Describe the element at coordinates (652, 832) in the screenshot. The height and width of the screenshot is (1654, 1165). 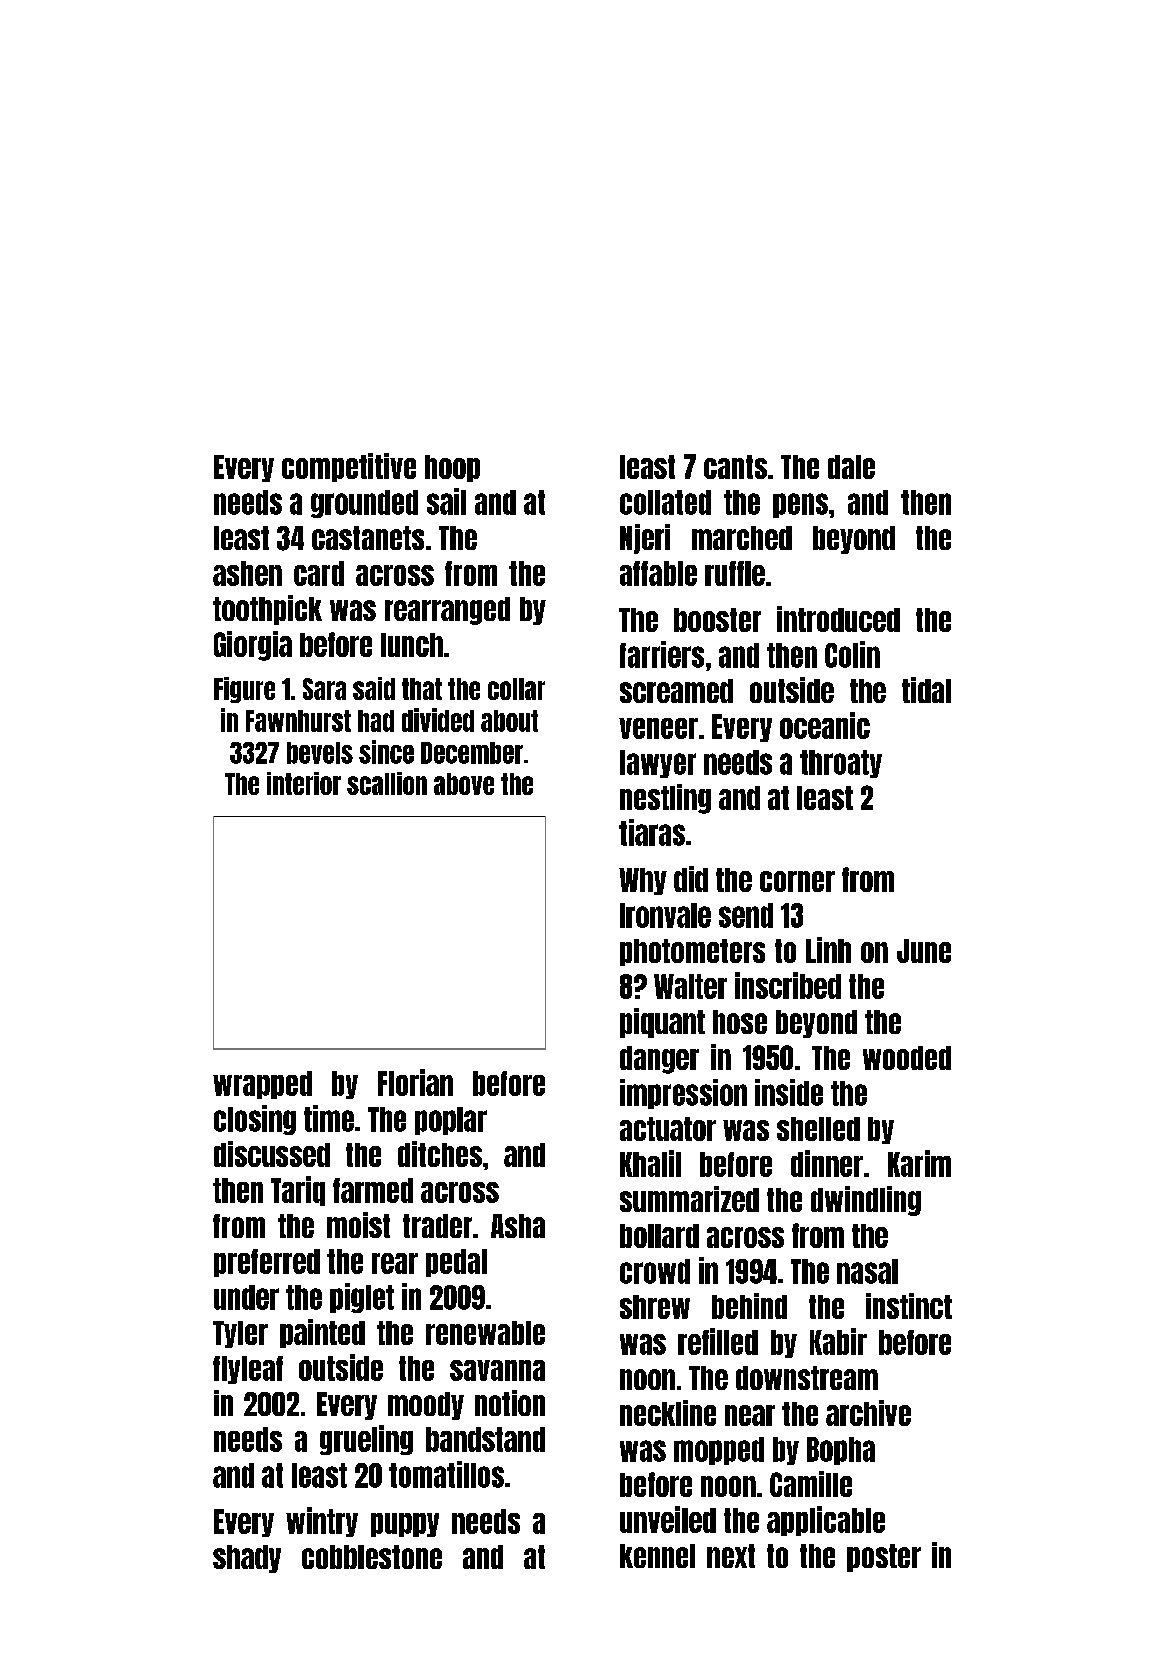
I see `tiaras` at that location.
